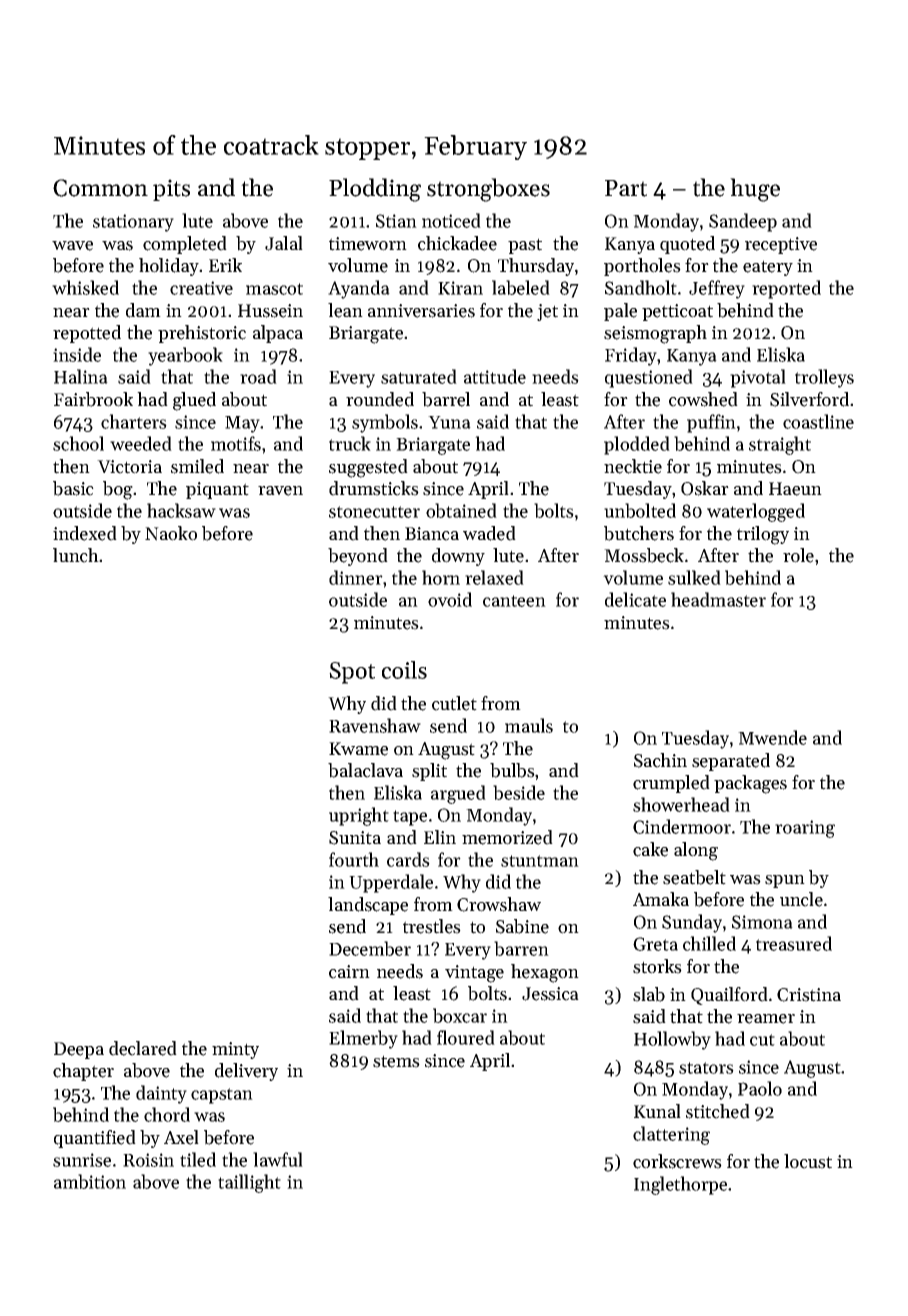 This page has height=1316, width=908. I want to click on cowshed, so click(703, 399).
